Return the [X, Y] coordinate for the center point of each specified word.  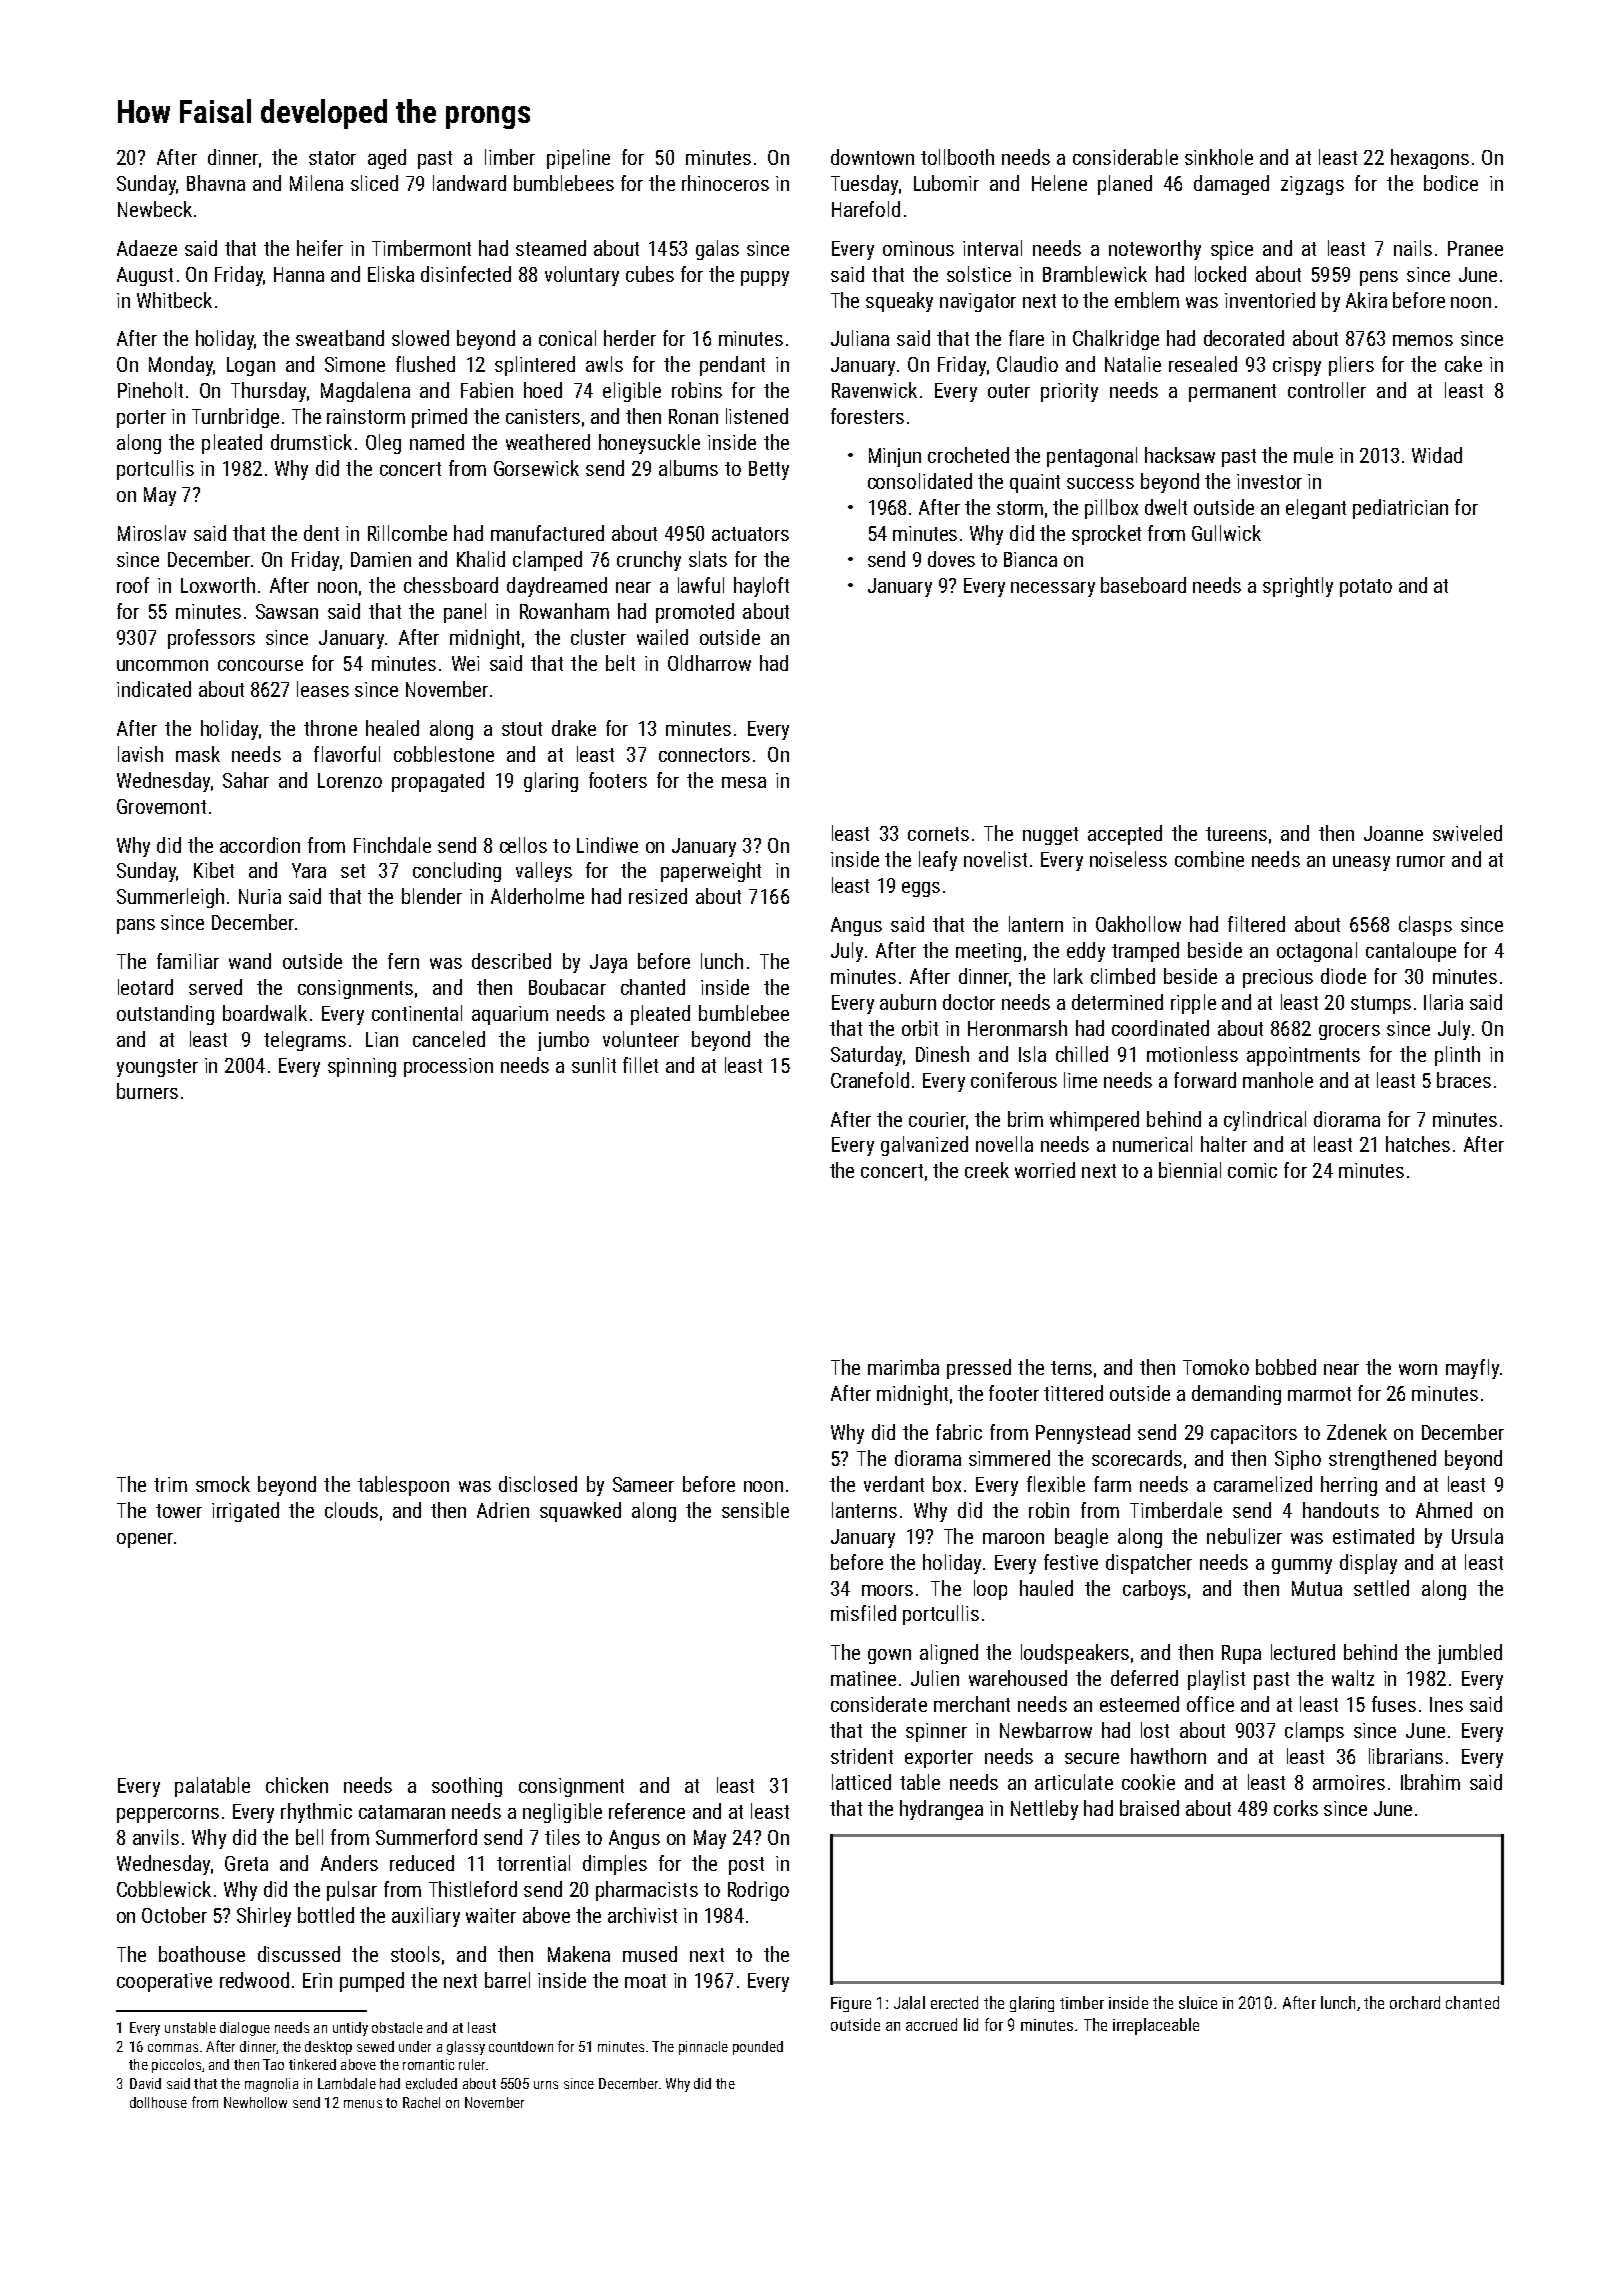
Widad [1437, 455]
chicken [297, 1785]
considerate [879, 1704]
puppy [765, 278]
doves [951, 559]
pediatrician [1400, 509]
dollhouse [158, 2102]
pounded [758, 2048]
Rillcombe [407, 533]
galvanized [924, 1146]
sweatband [340, 338]
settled [1381, 1588]
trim [170, 1484]
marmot [1319, 1394]
